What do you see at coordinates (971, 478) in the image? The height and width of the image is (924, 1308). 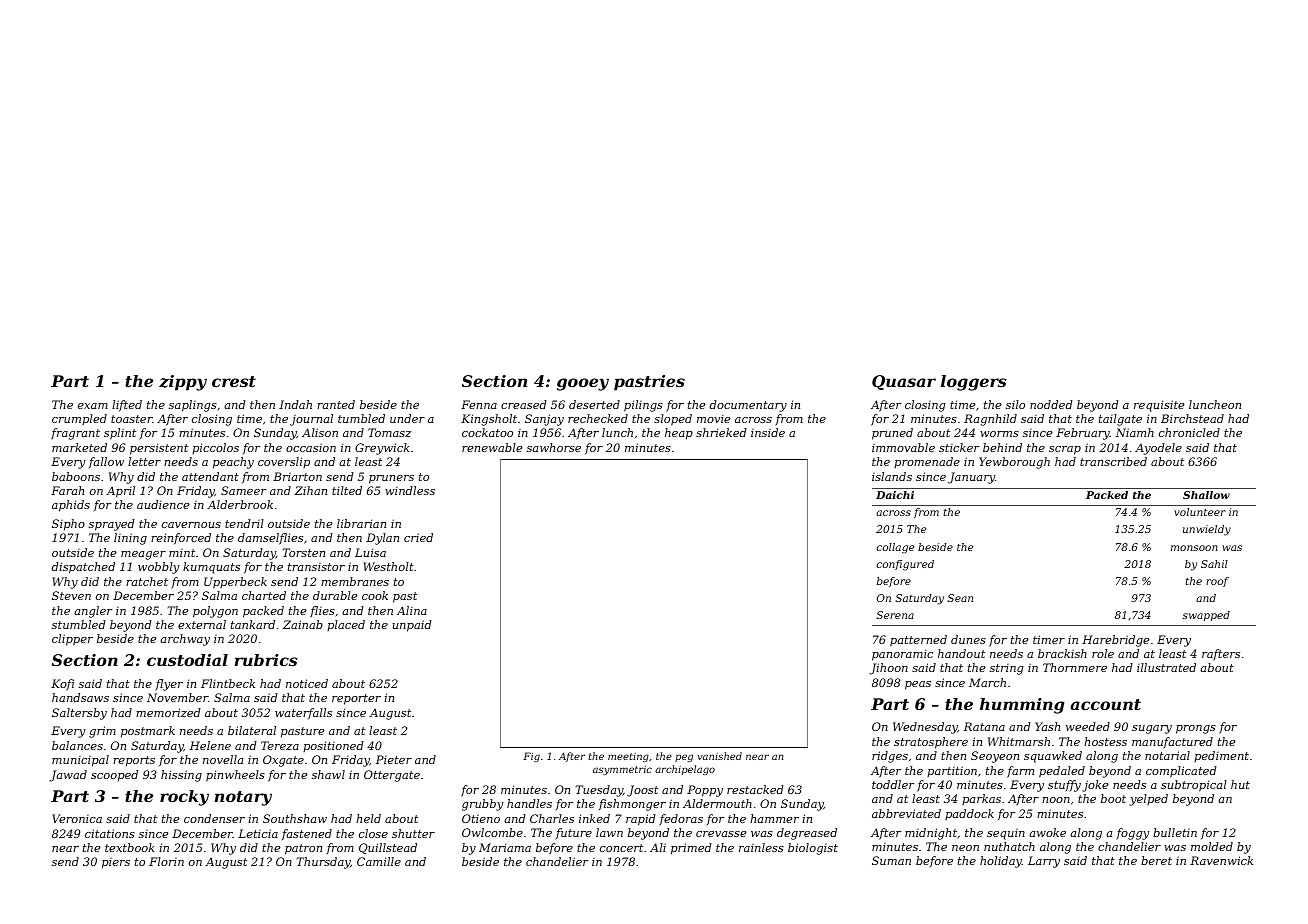 I see `January` at bounding box center [971, 478].
